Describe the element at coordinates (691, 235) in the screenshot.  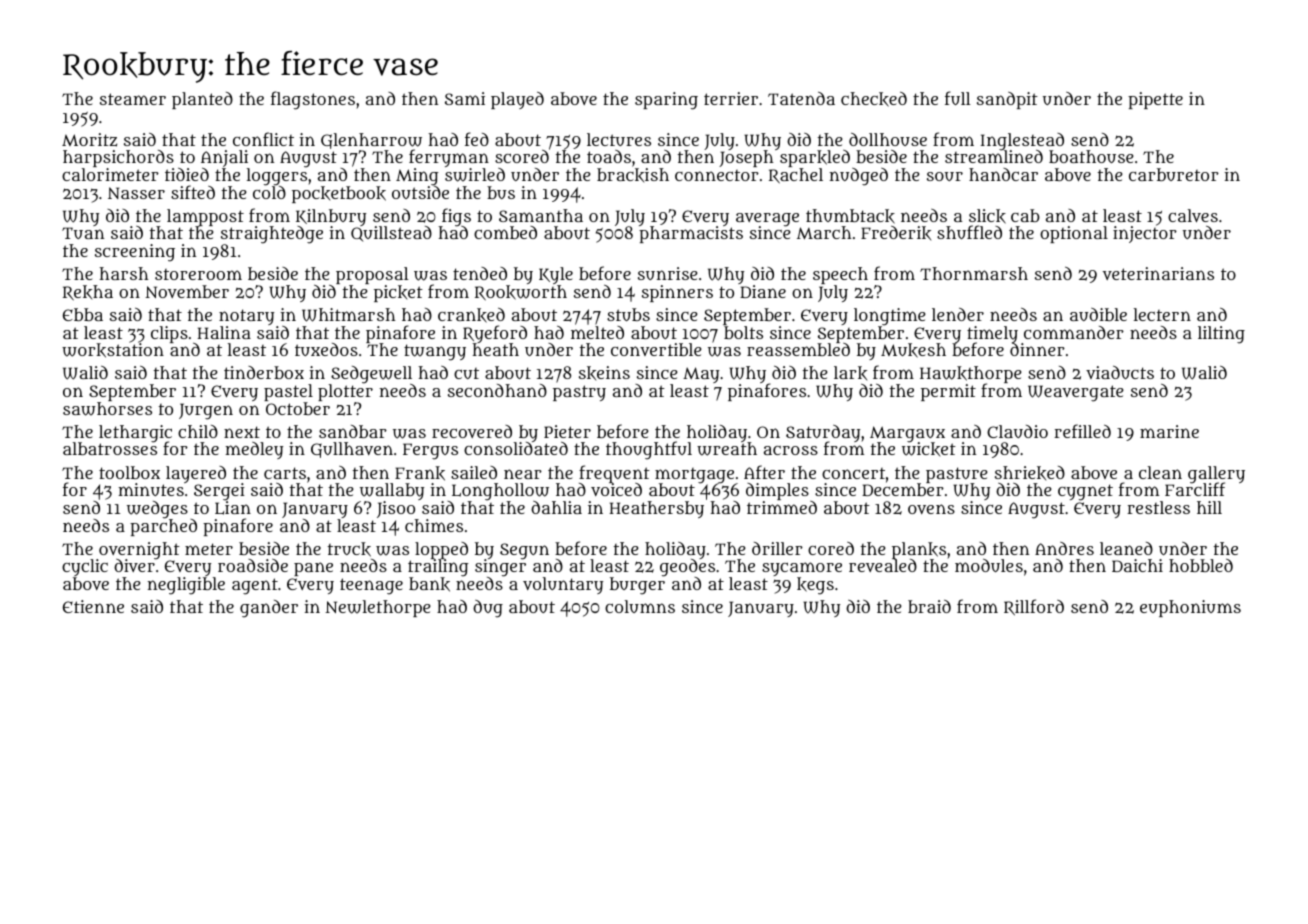
I see `pharmacists` at that location.
